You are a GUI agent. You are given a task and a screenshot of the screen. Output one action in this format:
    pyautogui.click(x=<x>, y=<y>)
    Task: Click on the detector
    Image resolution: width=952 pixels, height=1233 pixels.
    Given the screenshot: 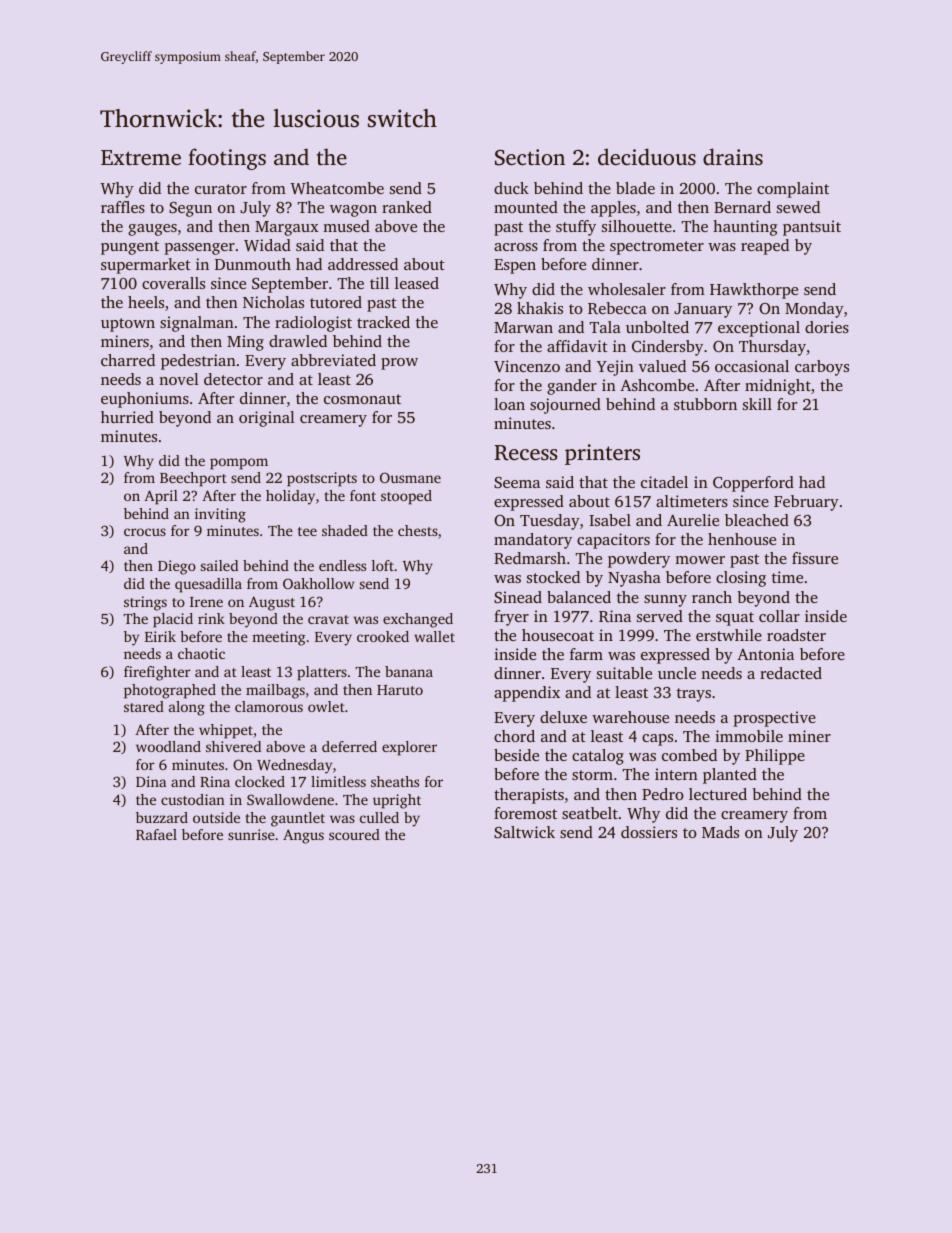 What is the action you would take?
    pyautogui.click(x=233, y=379)
